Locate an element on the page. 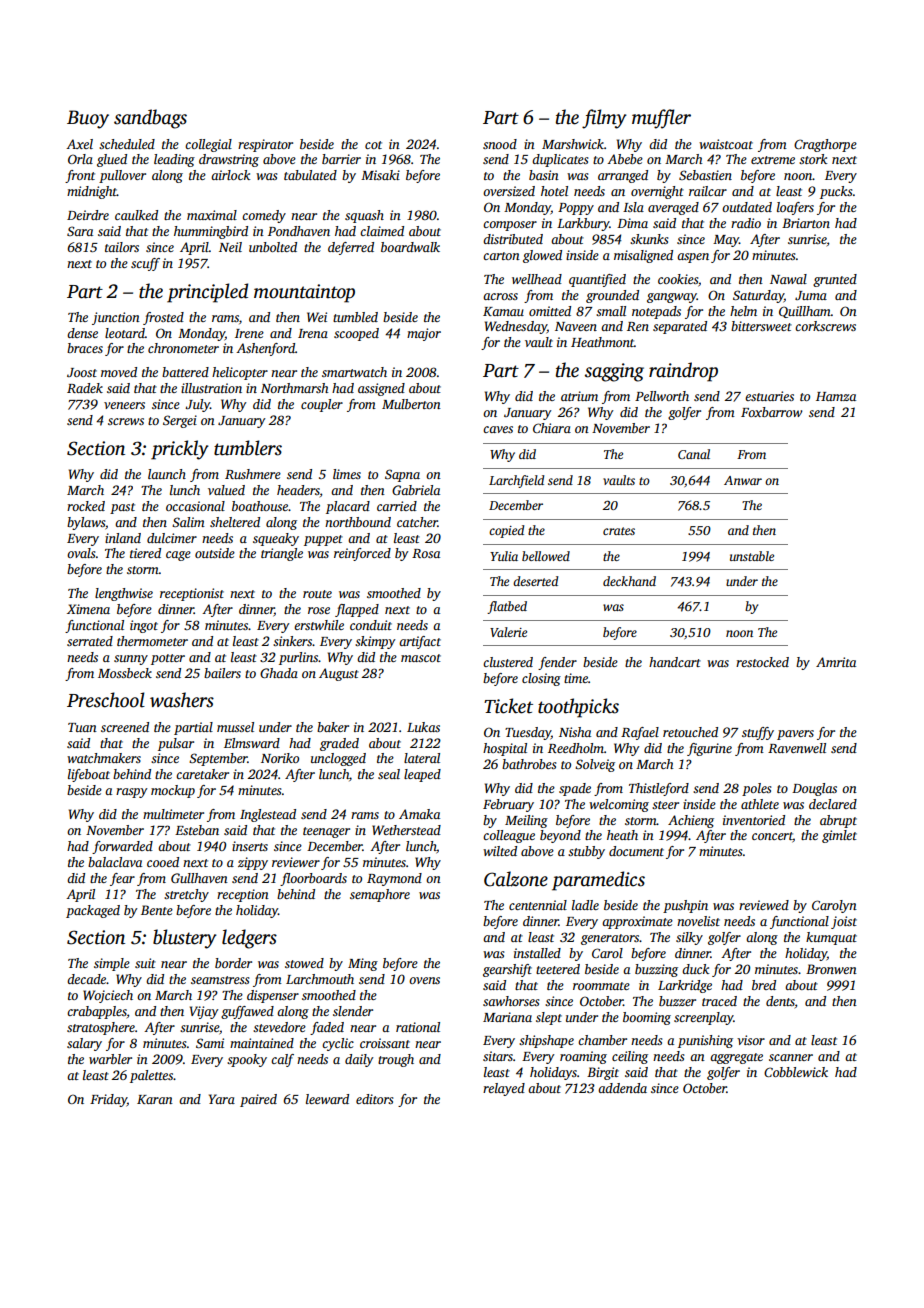 The height and width of the document is (1308, 924). Larchfield is located at coordinates (516, 481).
